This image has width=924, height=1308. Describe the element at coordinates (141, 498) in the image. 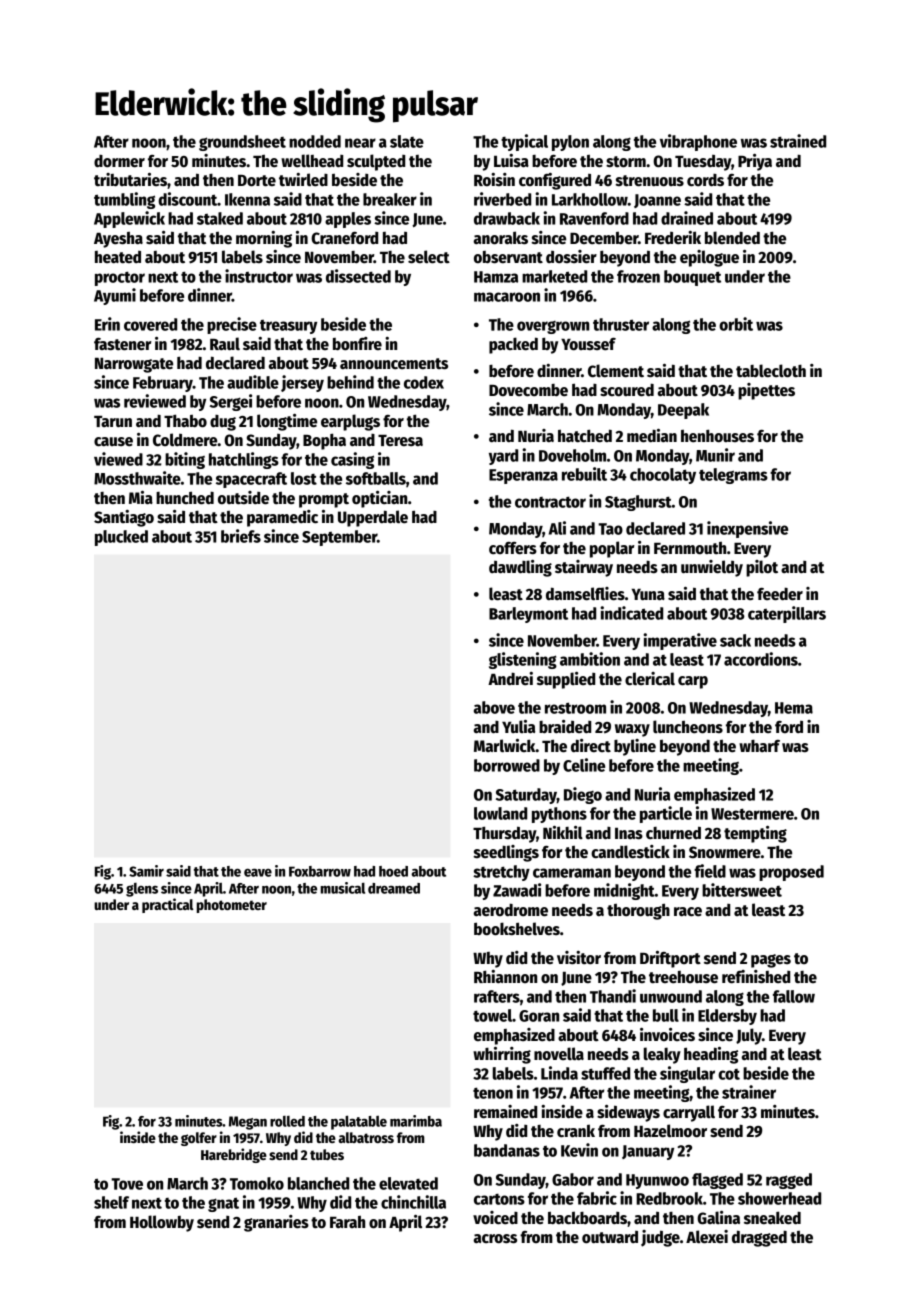

I see `Mia` at that location.
